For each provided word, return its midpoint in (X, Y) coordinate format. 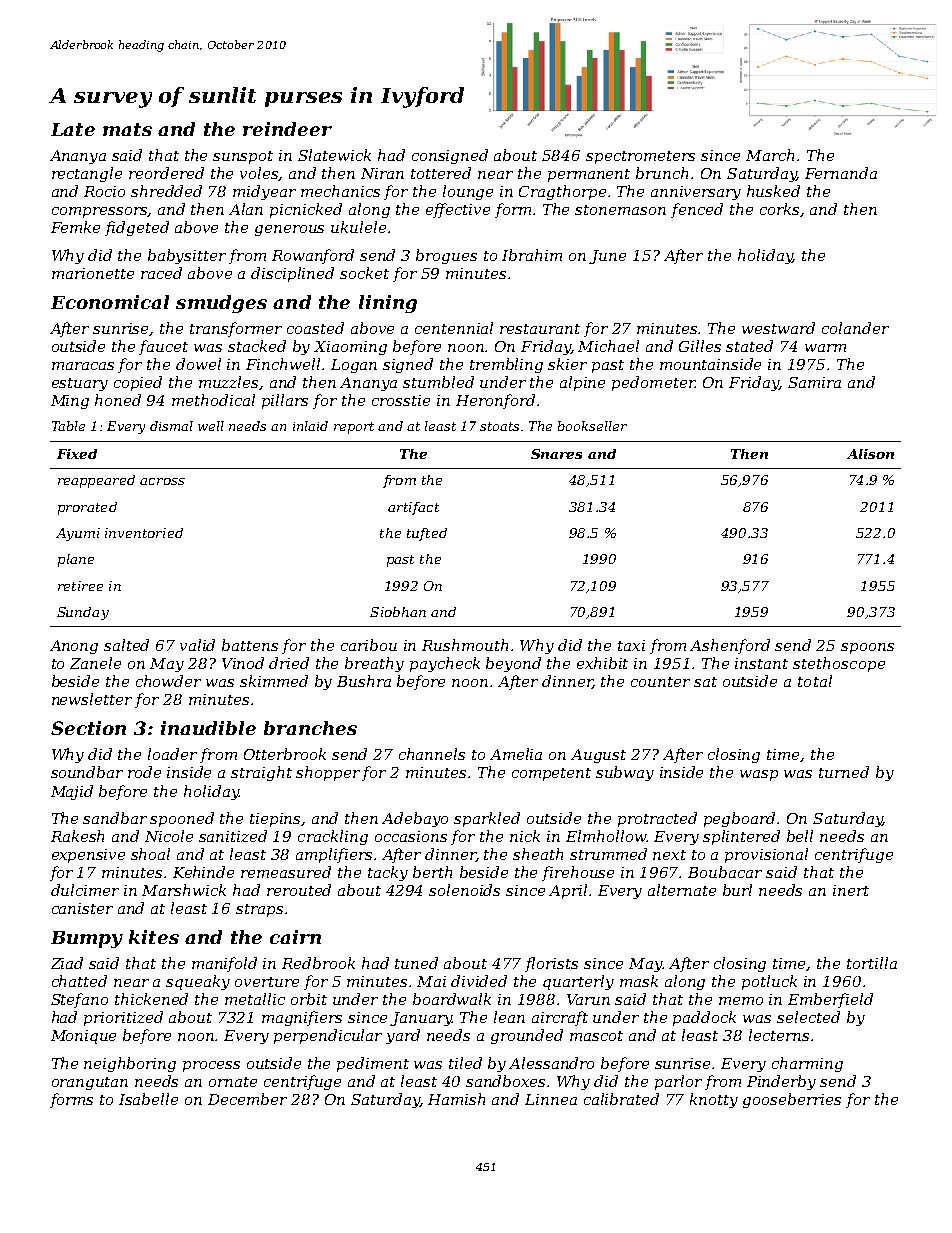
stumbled (438, 382)
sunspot (243, 157)
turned (844, 772)
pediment (373, 1064)
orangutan (90, 1083)
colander (855, 328)
